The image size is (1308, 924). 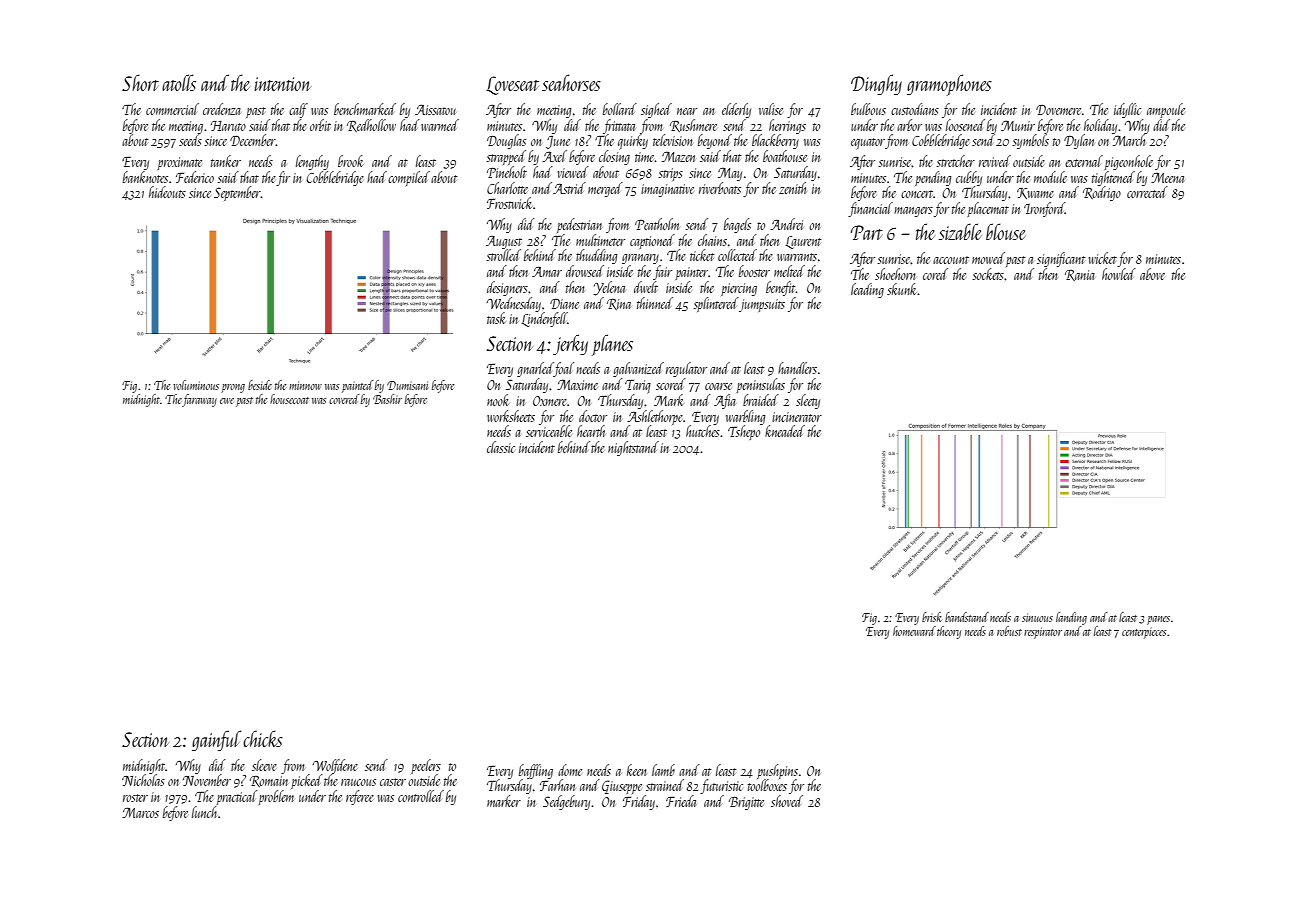 What do you see at coordinates (260, 385) in the screenshot?
I see `beside` at bounding box center [260, 385].
